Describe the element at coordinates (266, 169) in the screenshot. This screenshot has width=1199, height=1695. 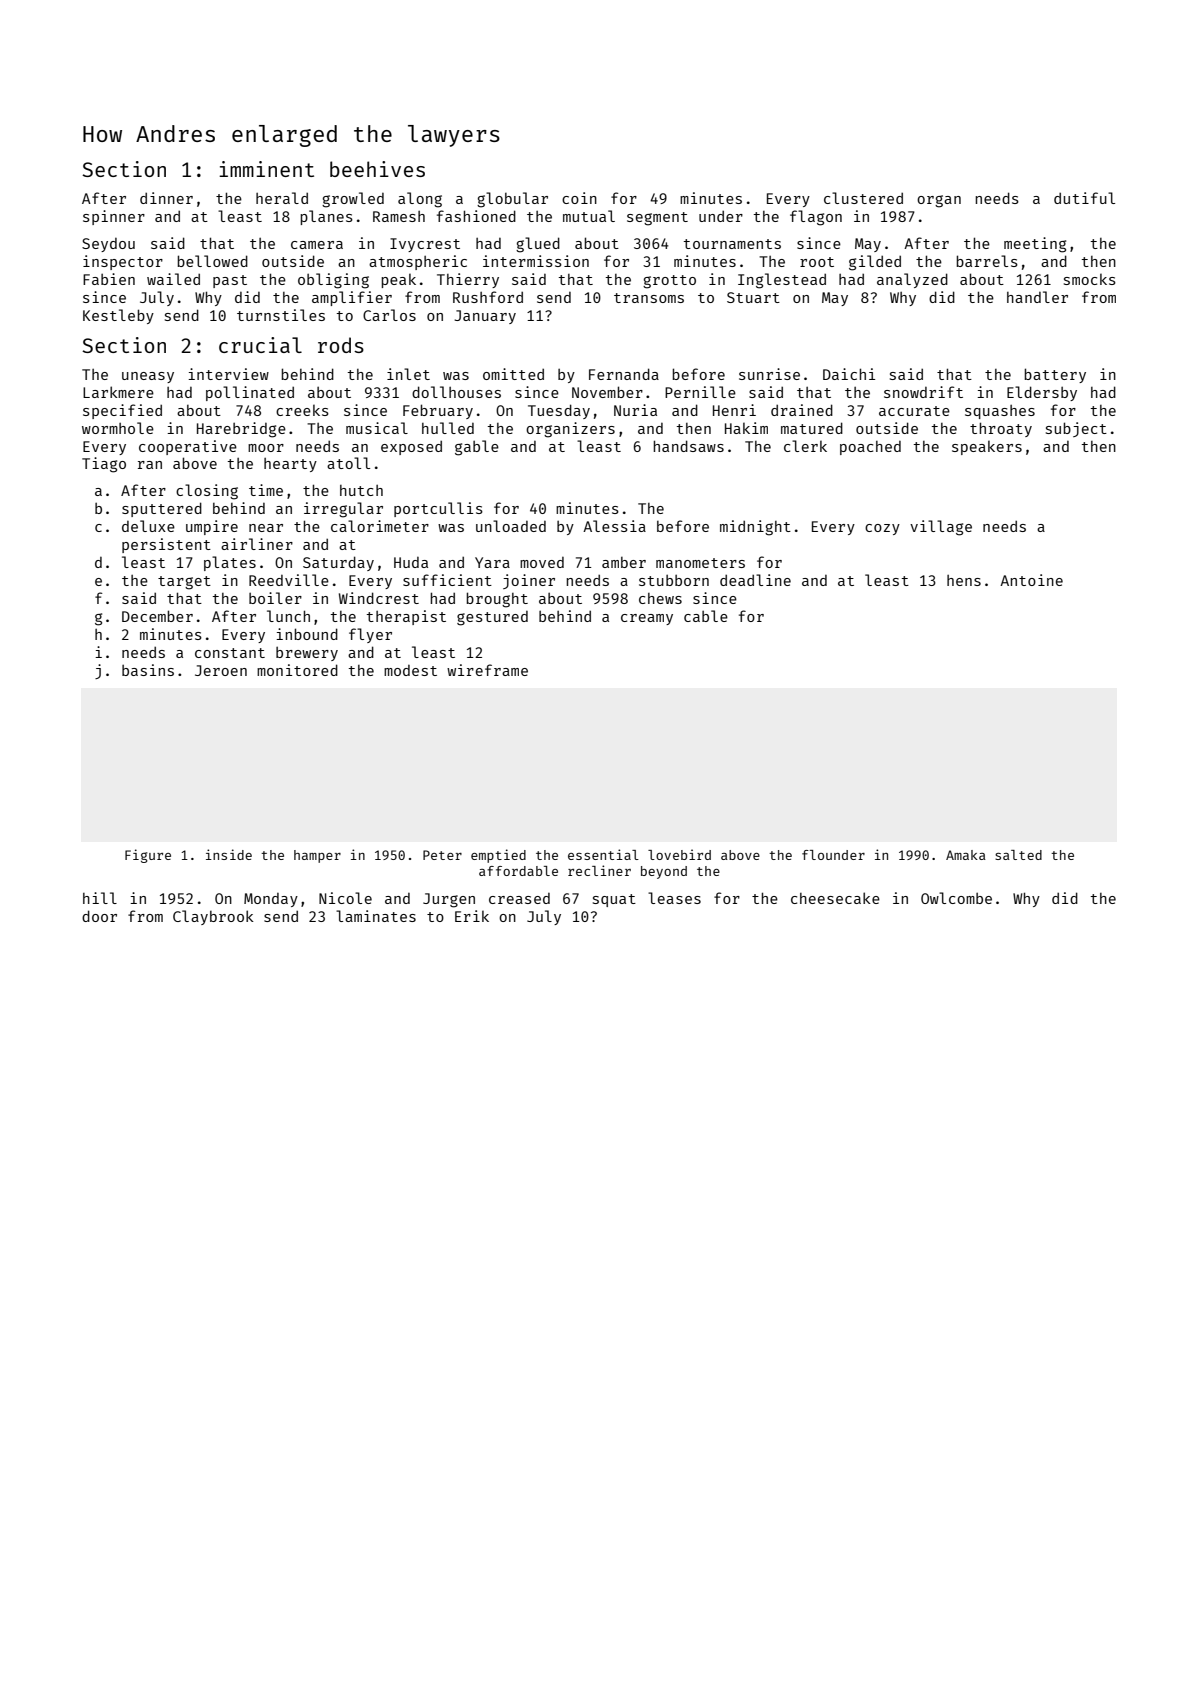
I see `imminent` at that location.
